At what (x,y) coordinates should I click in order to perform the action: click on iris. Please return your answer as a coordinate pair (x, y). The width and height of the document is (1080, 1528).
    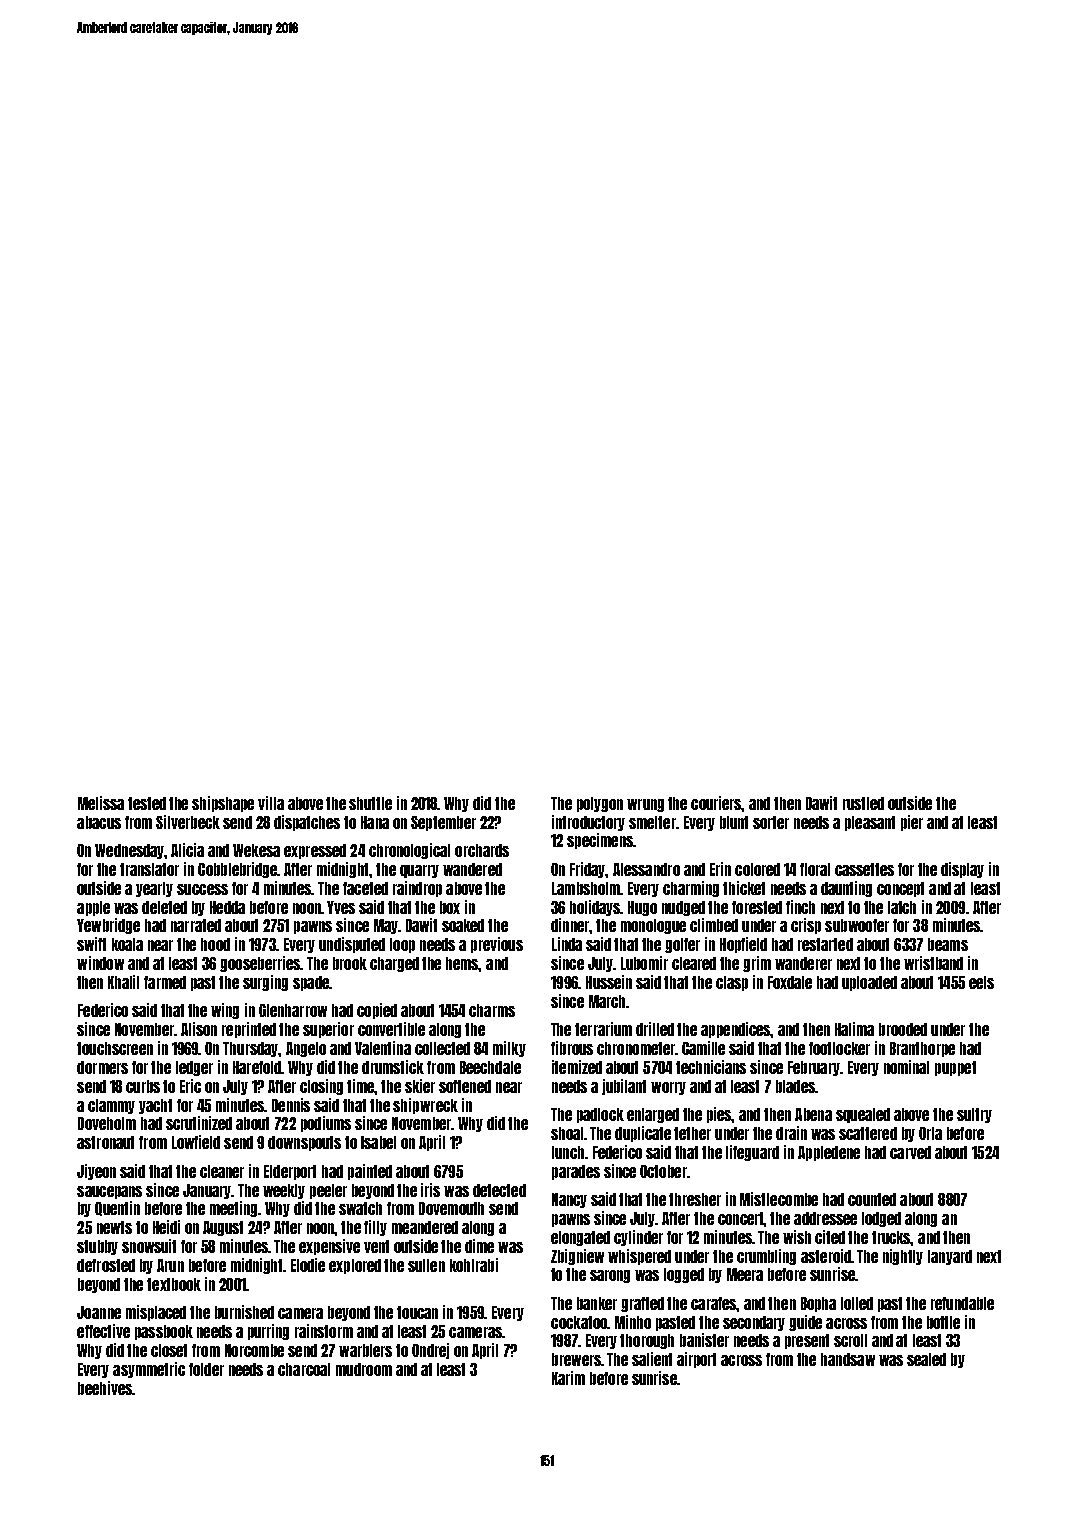
    Looking at the image, I should click on (430, 1190).
